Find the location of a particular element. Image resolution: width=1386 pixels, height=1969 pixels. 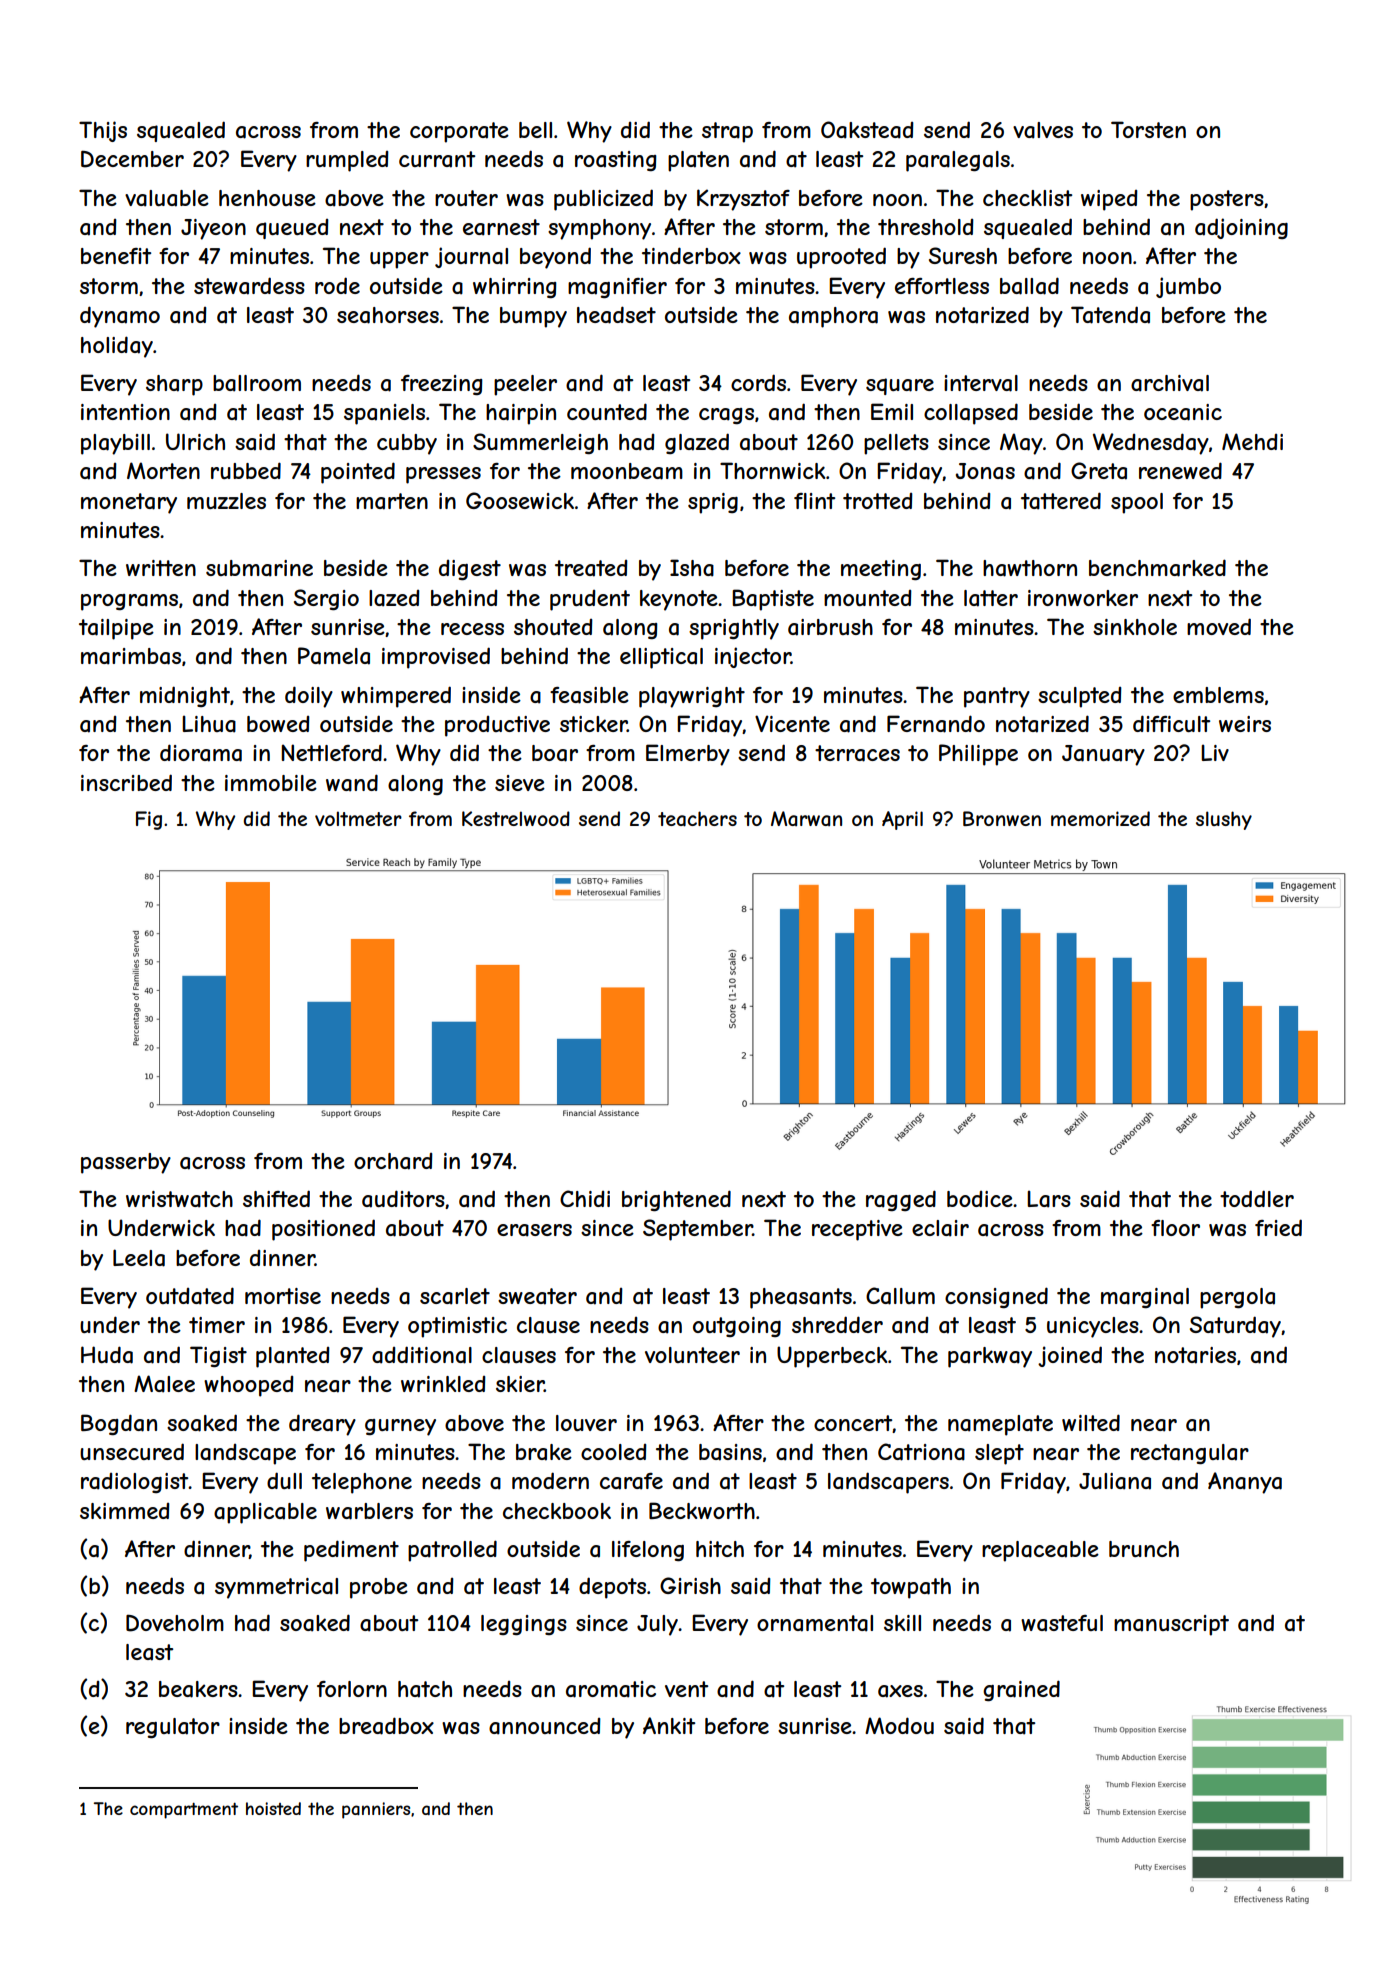

checklist is located at coordinates (1027, 198).
